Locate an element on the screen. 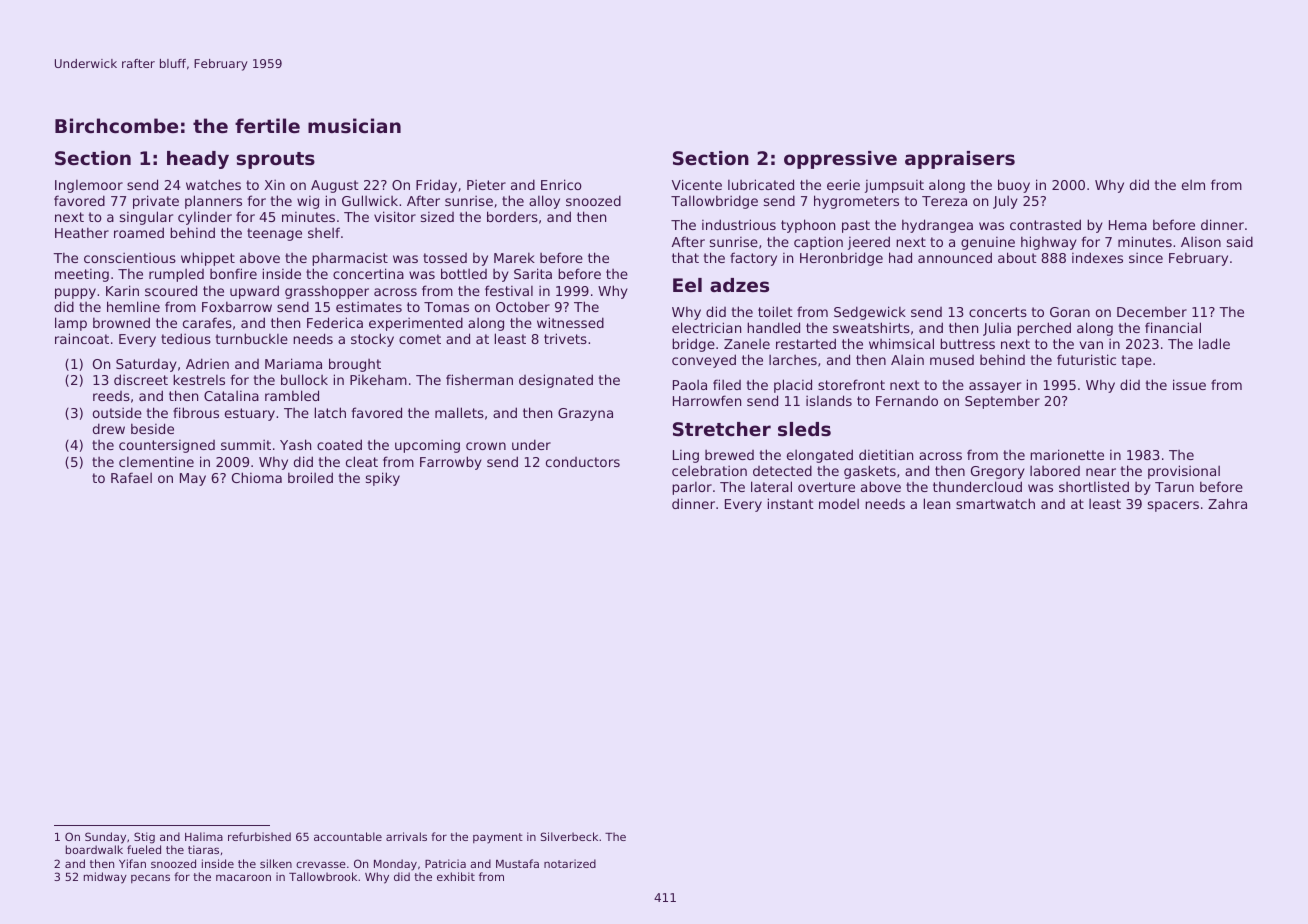 The width and height of the screenshot is (1308, 924). Fernando is located at coordinates (907, 400).
